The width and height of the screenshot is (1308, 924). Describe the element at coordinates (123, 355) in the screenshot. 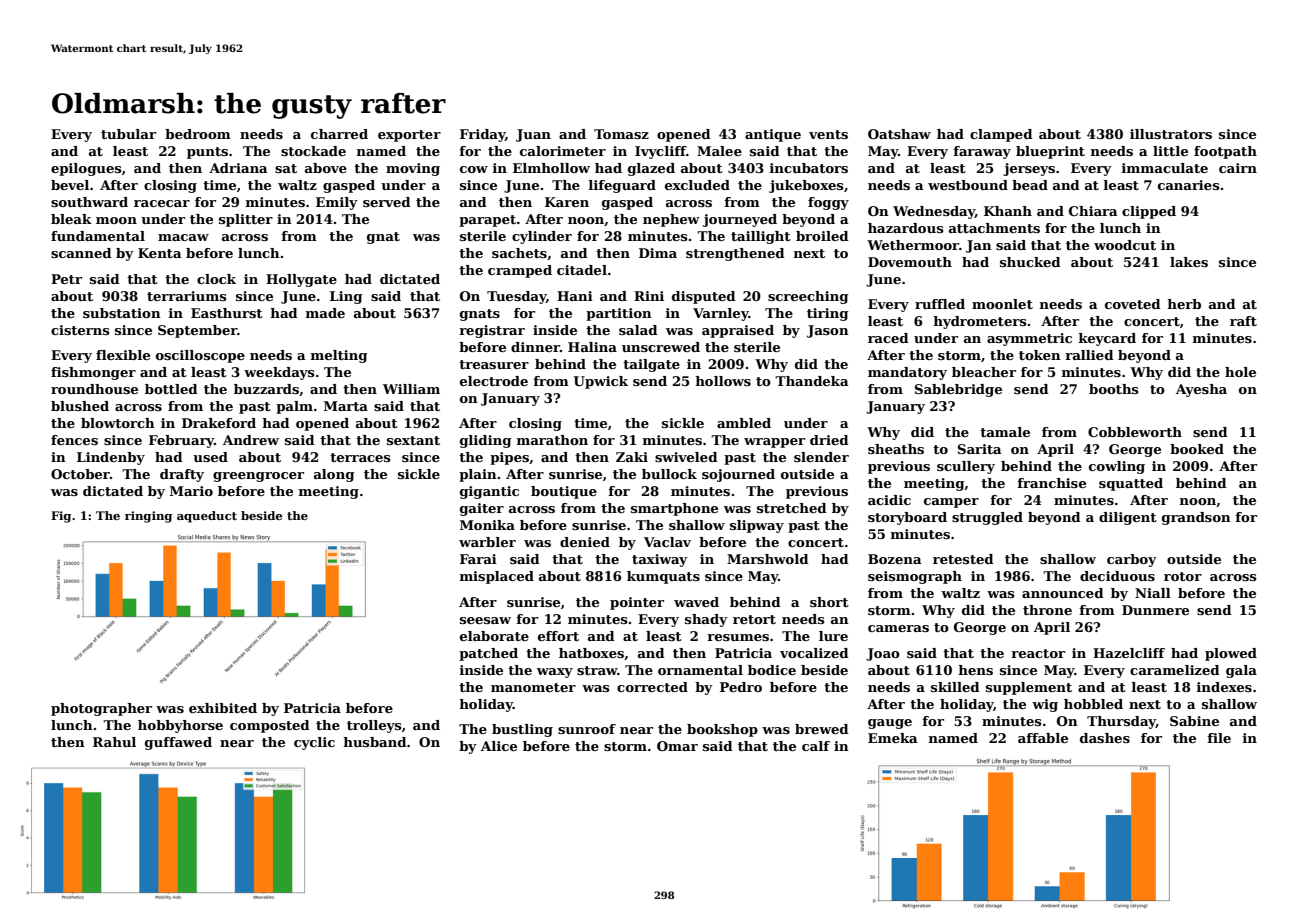

I see `flexible` at that location.
